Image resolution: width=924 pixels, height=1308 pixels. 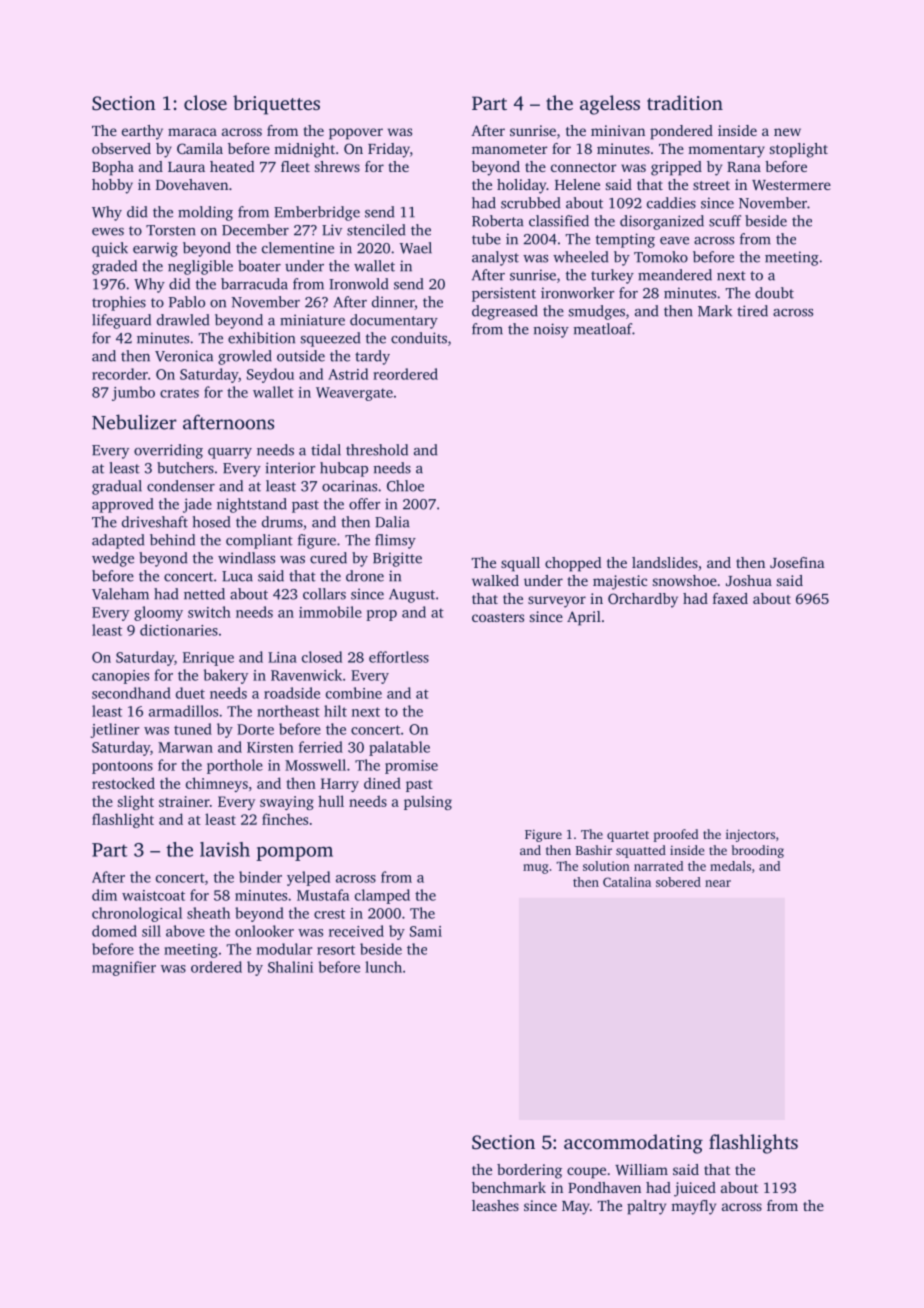 I want to click on lifeguard, so click(x=121, y=321).
